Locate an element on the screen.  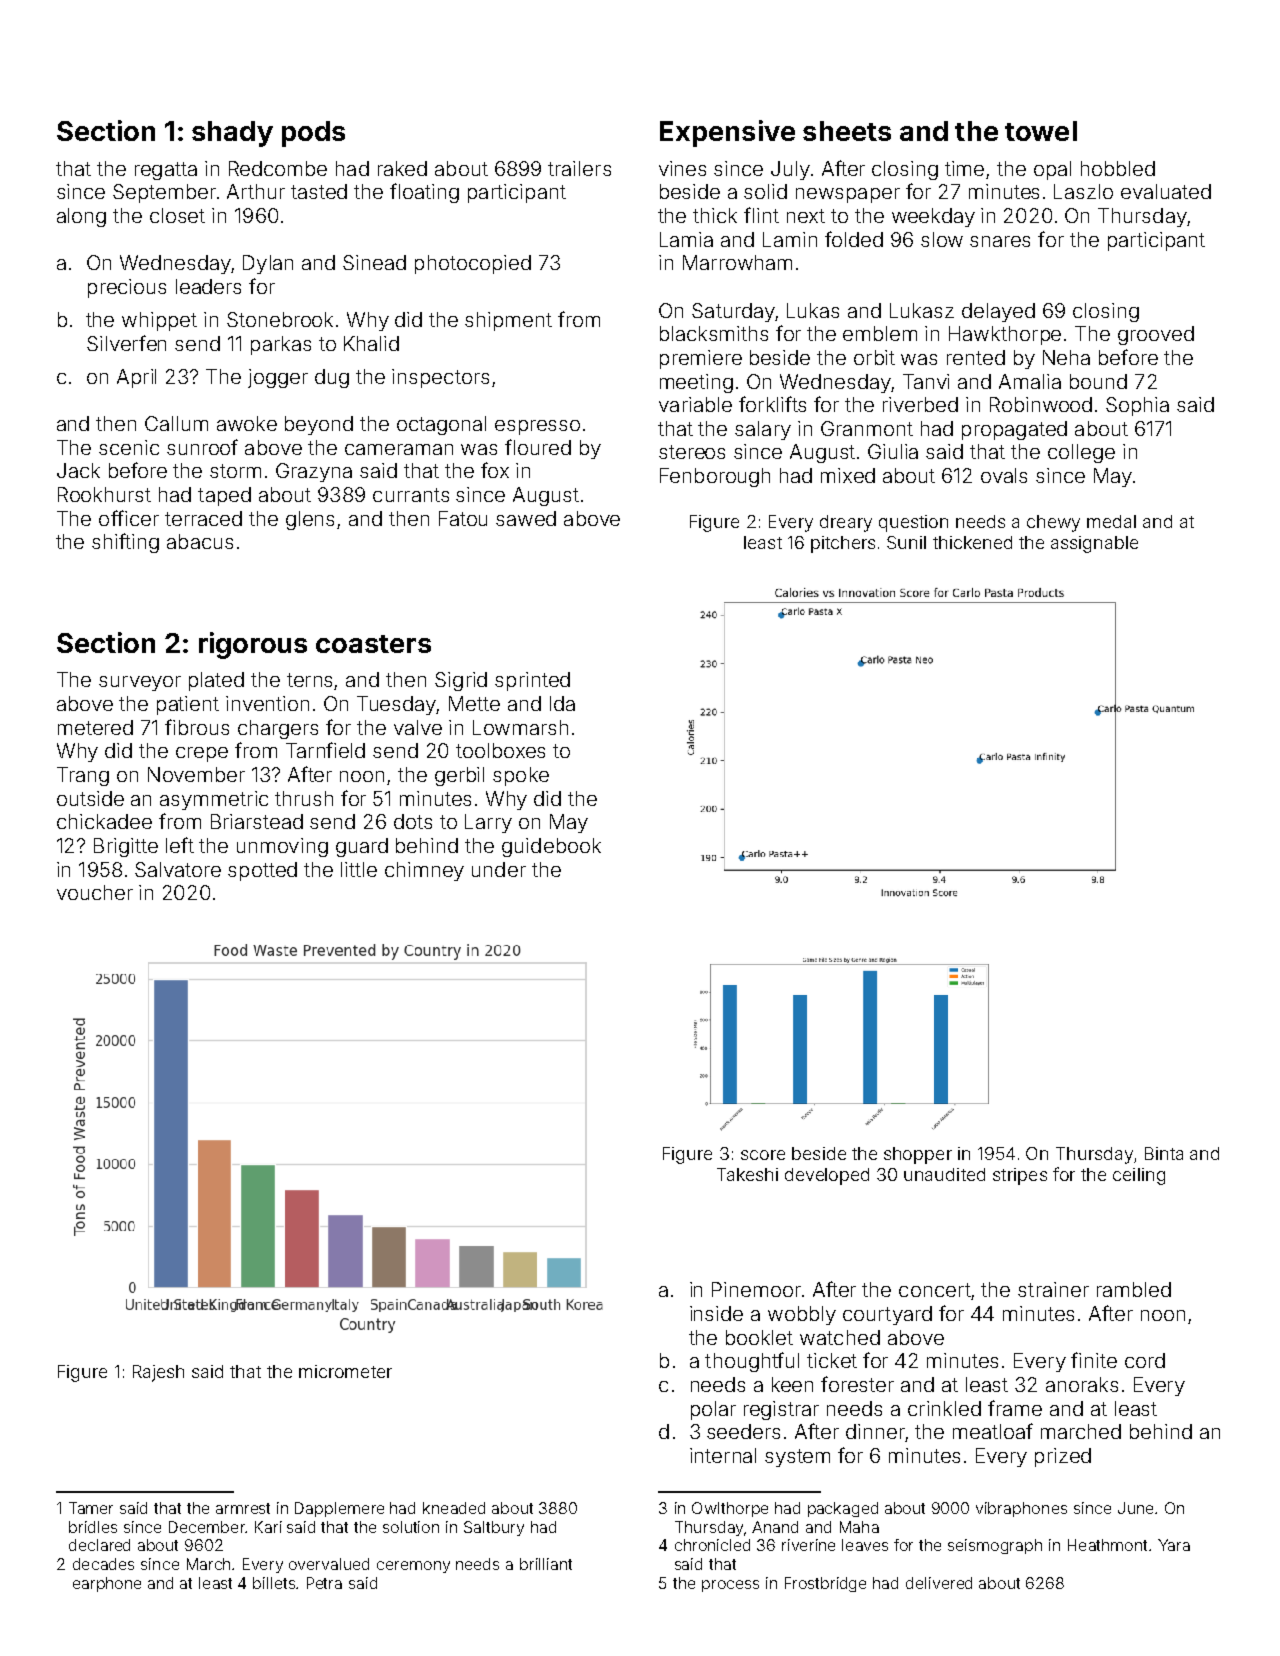
process is located at coordinates (730, 1586).
